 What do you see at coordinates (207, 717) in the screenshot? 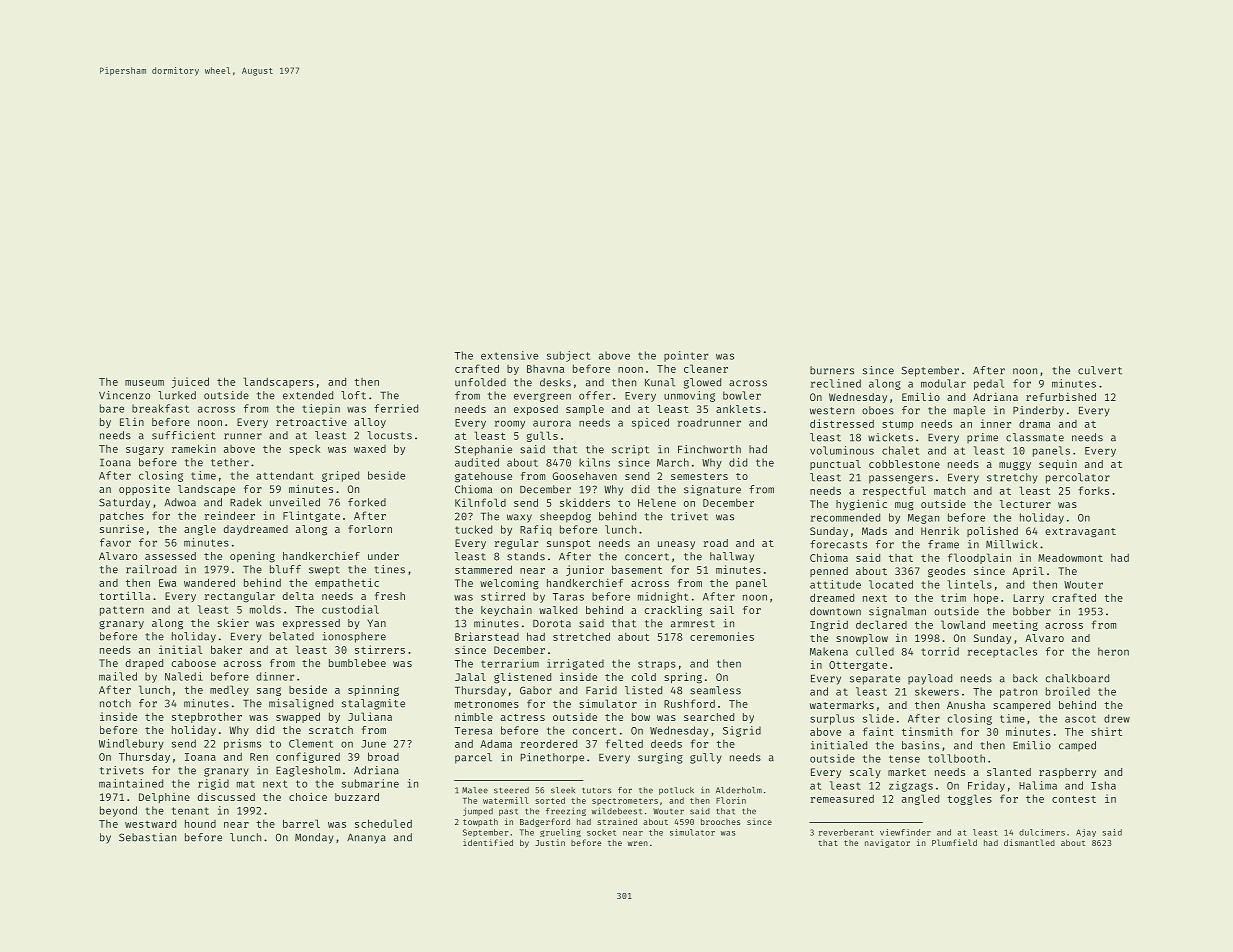
I see `stepbrother` at bounding box center [207, 717].
